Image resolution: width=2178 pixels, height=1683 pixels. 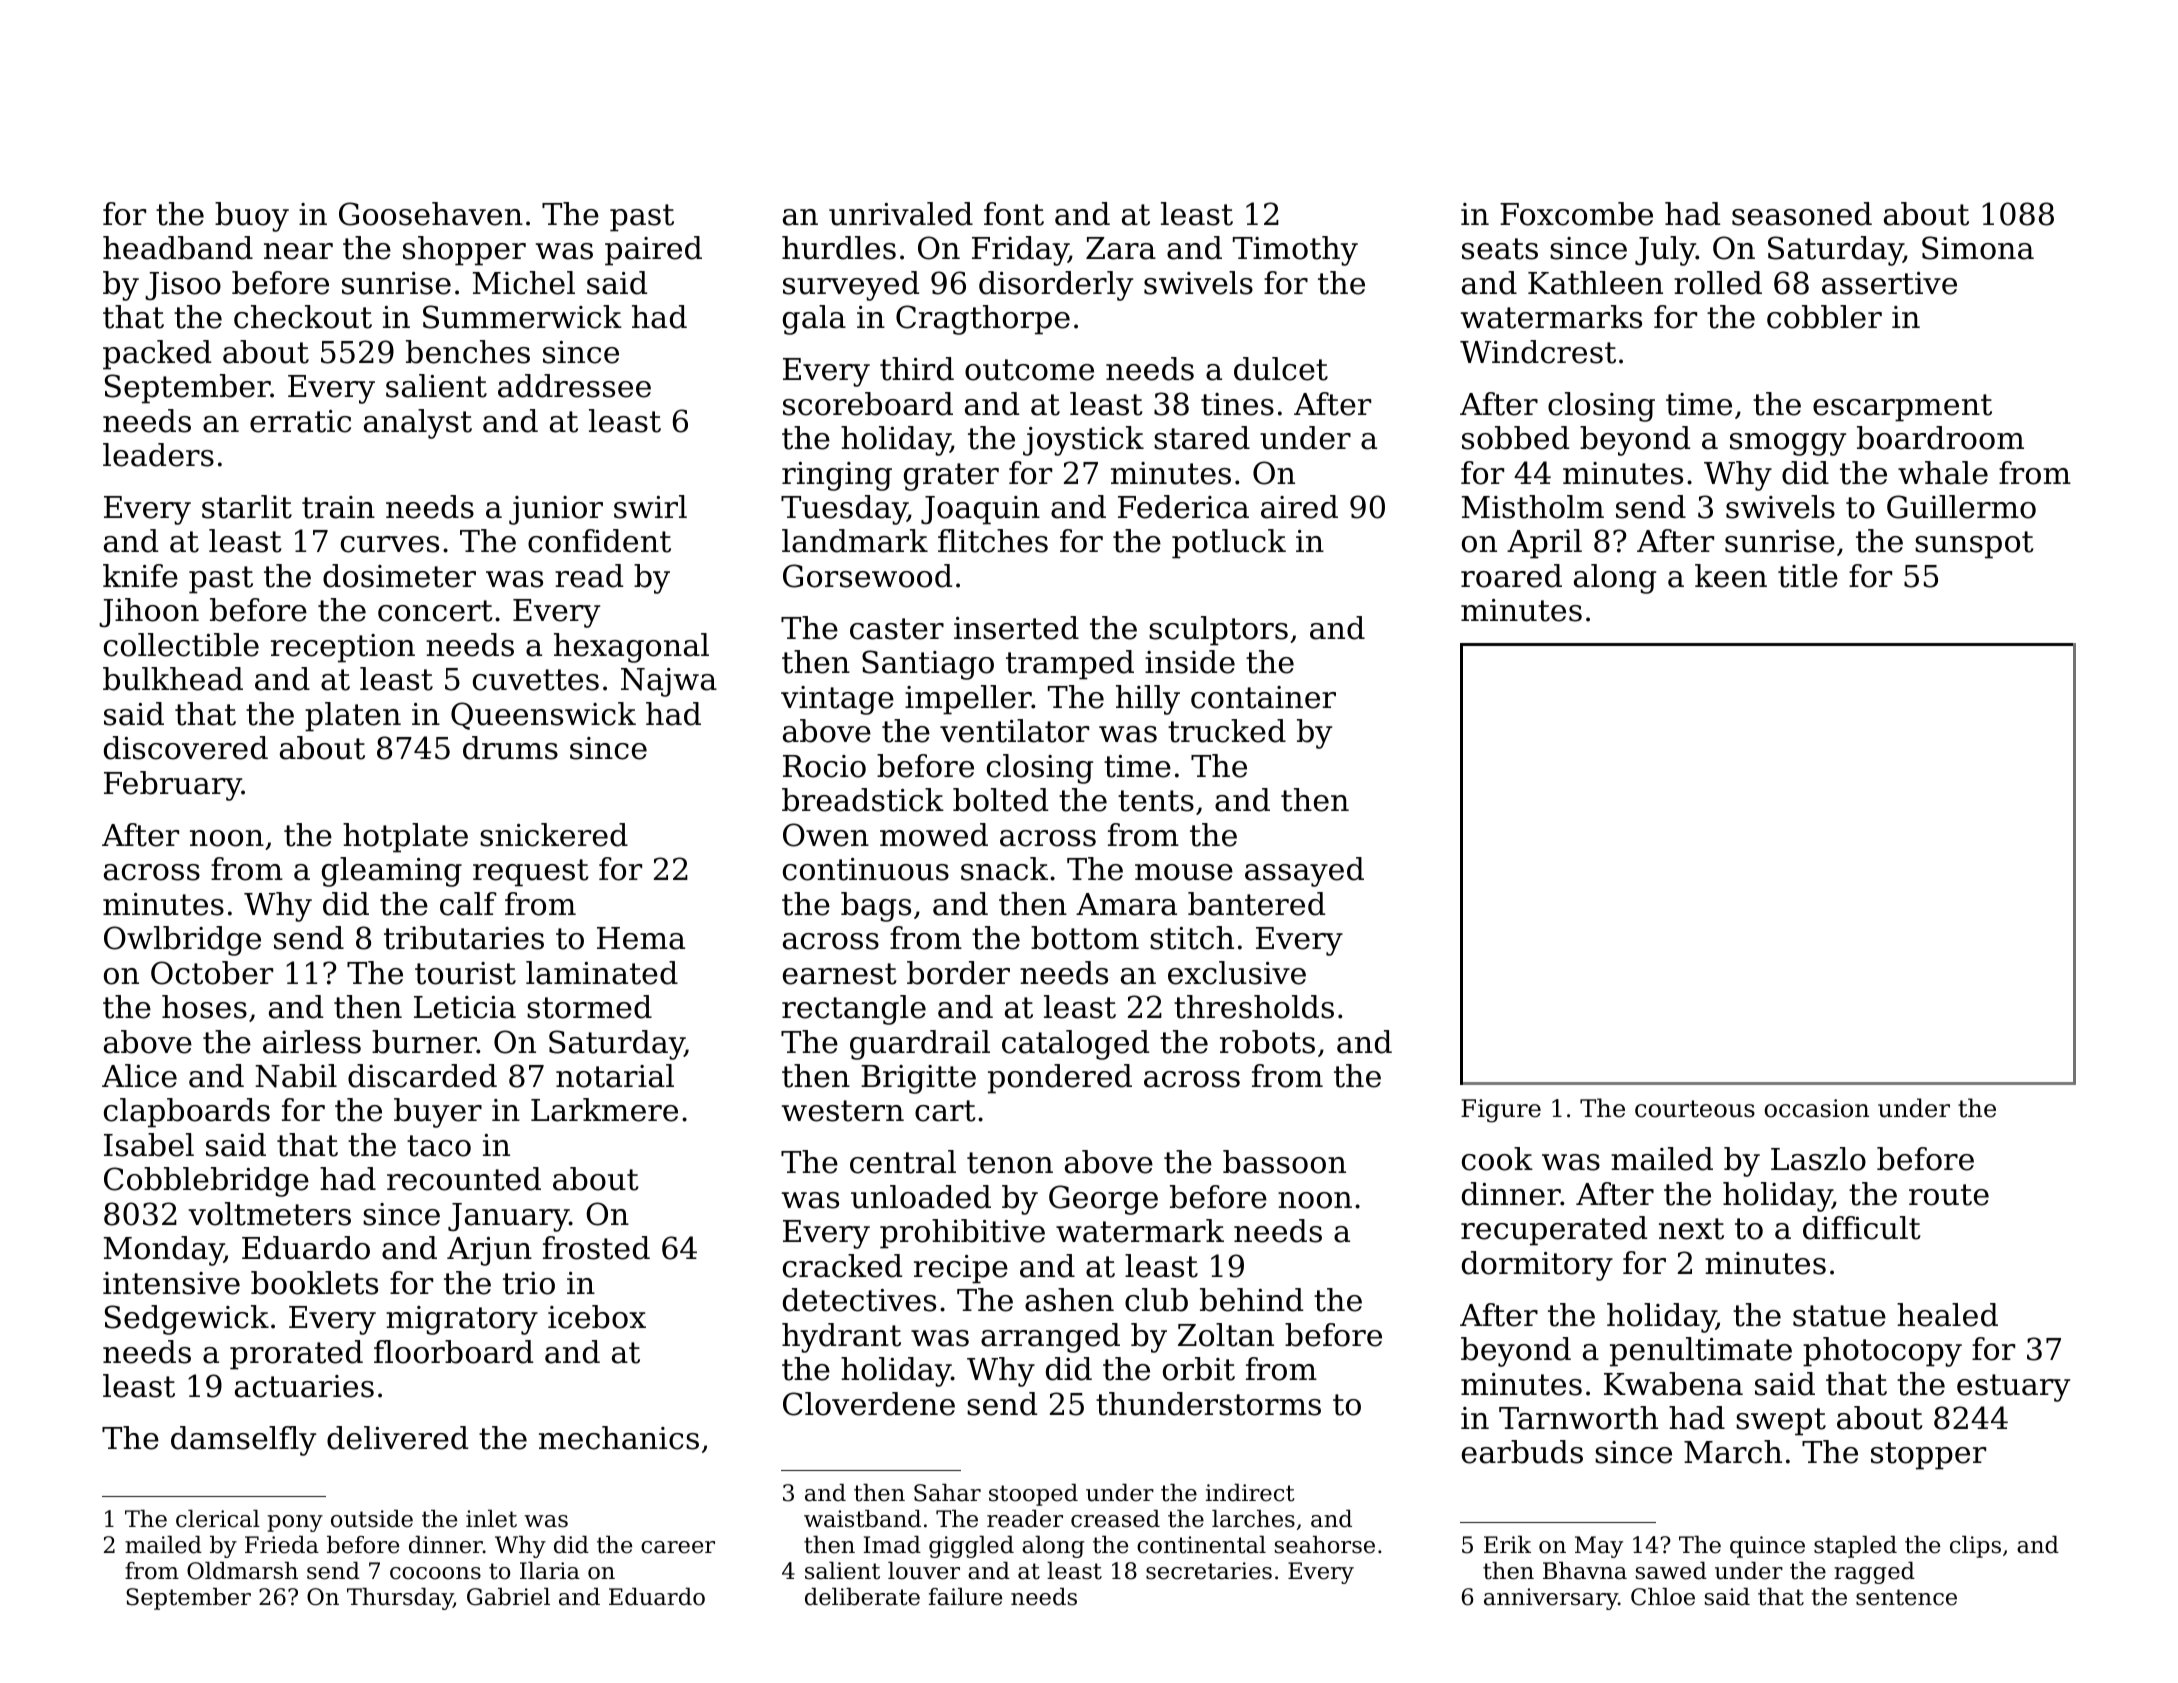 I want to click on Thursday, so click(x=400, y=1599).
